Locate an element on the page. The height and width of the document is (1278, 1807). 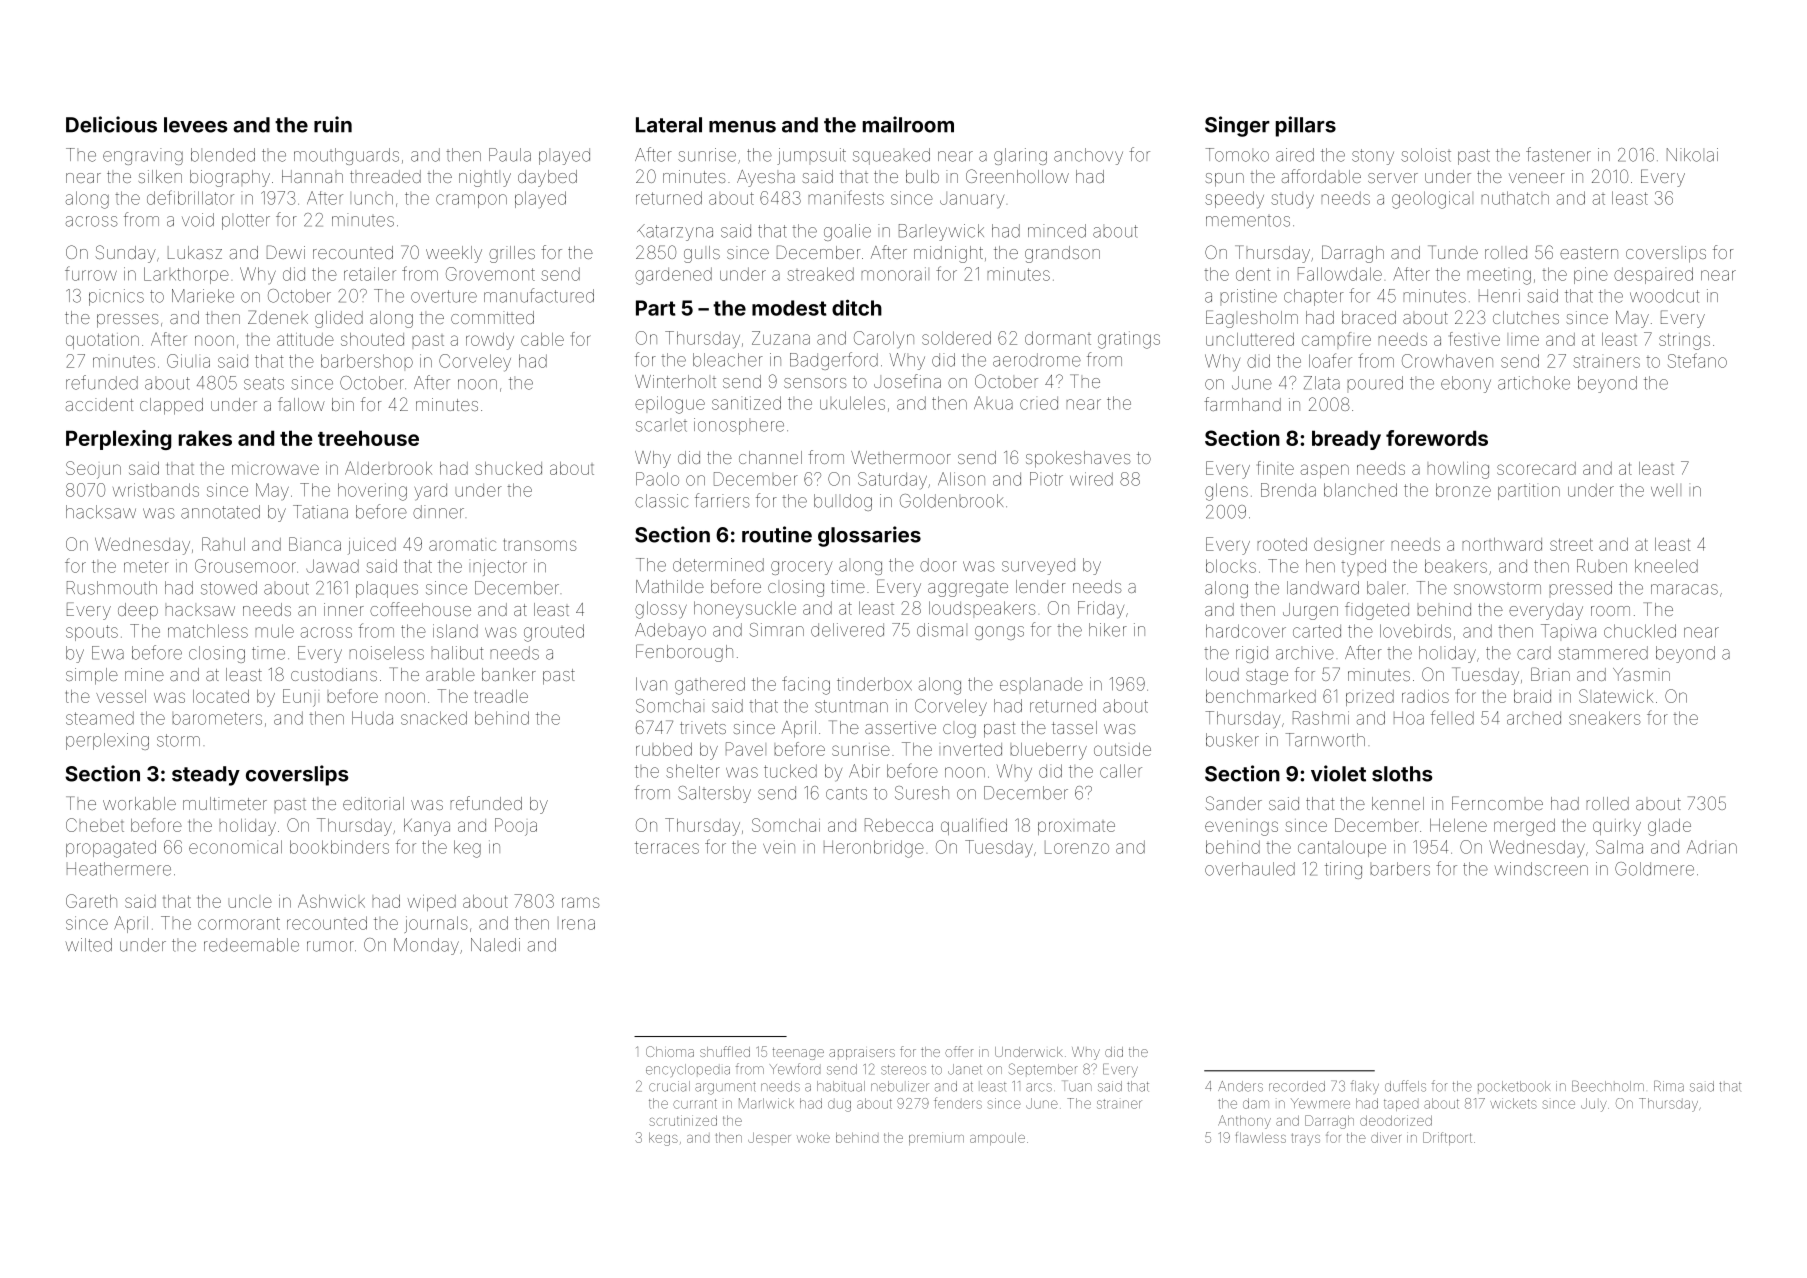
eastern is located at coordinates (1589, 253).
